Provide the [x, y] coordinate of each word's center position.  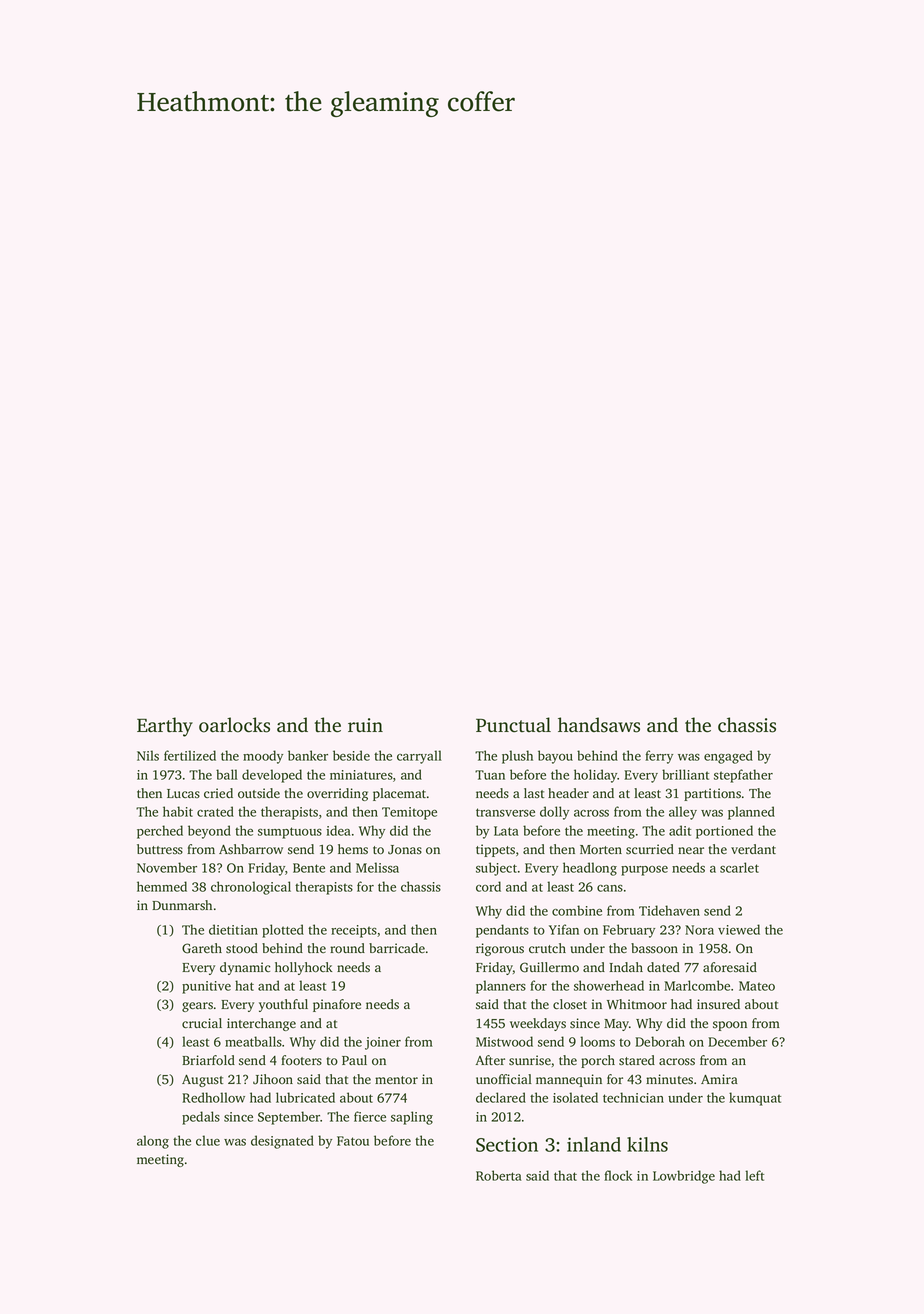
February [629, 931]
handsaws [599, 725]
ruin [365, 725]
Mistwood [504, 1041]
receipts [354, 931]
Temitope [409, 813]
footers [301, 1060]
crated [215, 811]
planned [751, 813]
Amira [719, 1079]
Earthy [165, 727]
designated [282, 1142]
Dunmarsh [182, 905]
